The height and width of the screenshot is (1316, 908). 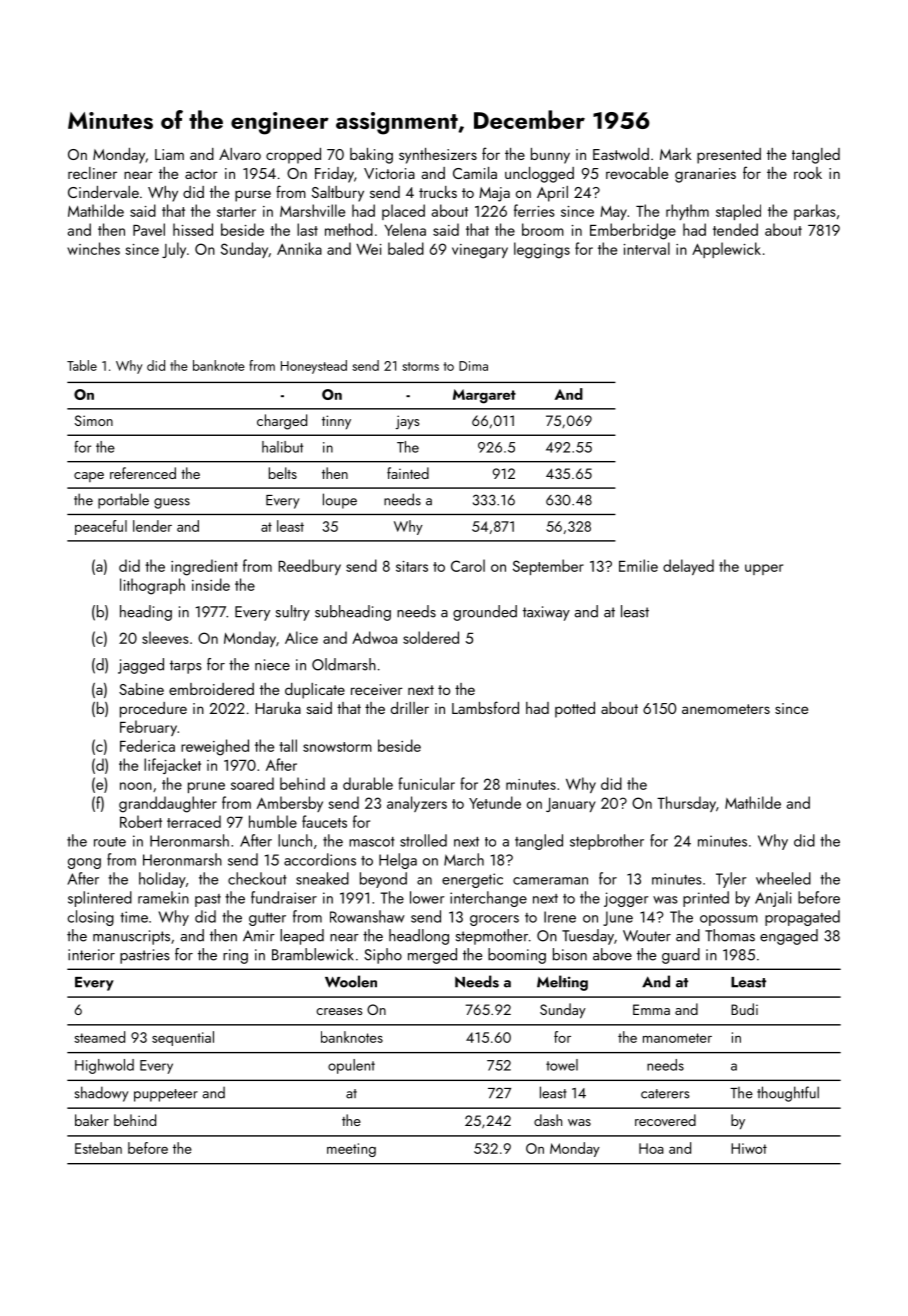 I want to click on route, so click(x=110, y=842).
